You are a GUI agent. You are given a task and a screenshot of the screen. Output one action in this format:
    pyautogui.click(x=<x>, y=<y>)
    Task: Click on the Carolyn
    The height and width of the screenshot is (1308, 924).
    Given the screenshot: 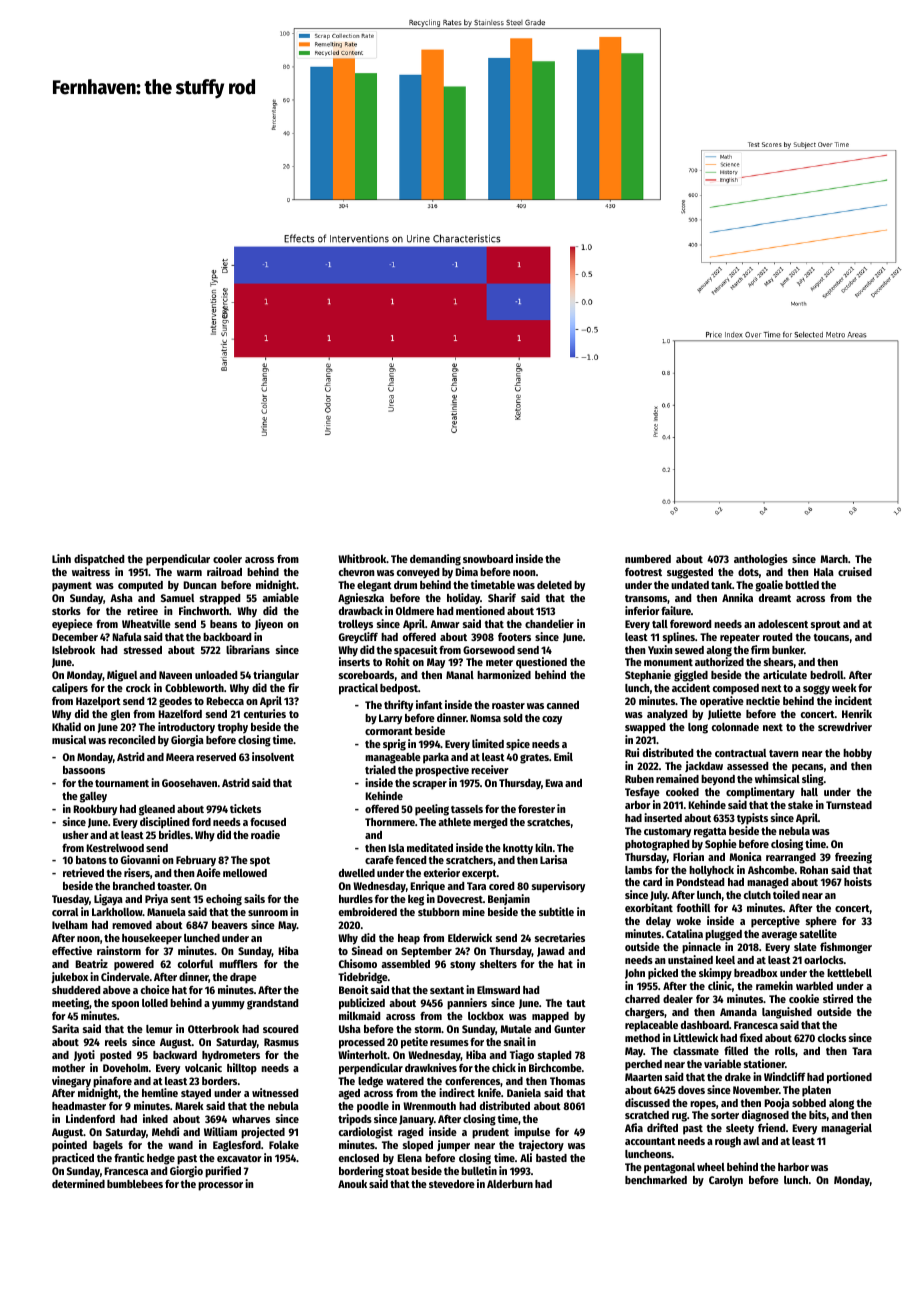 What is the action you would take?
    pyautogui.click(x=726, y=1181)
